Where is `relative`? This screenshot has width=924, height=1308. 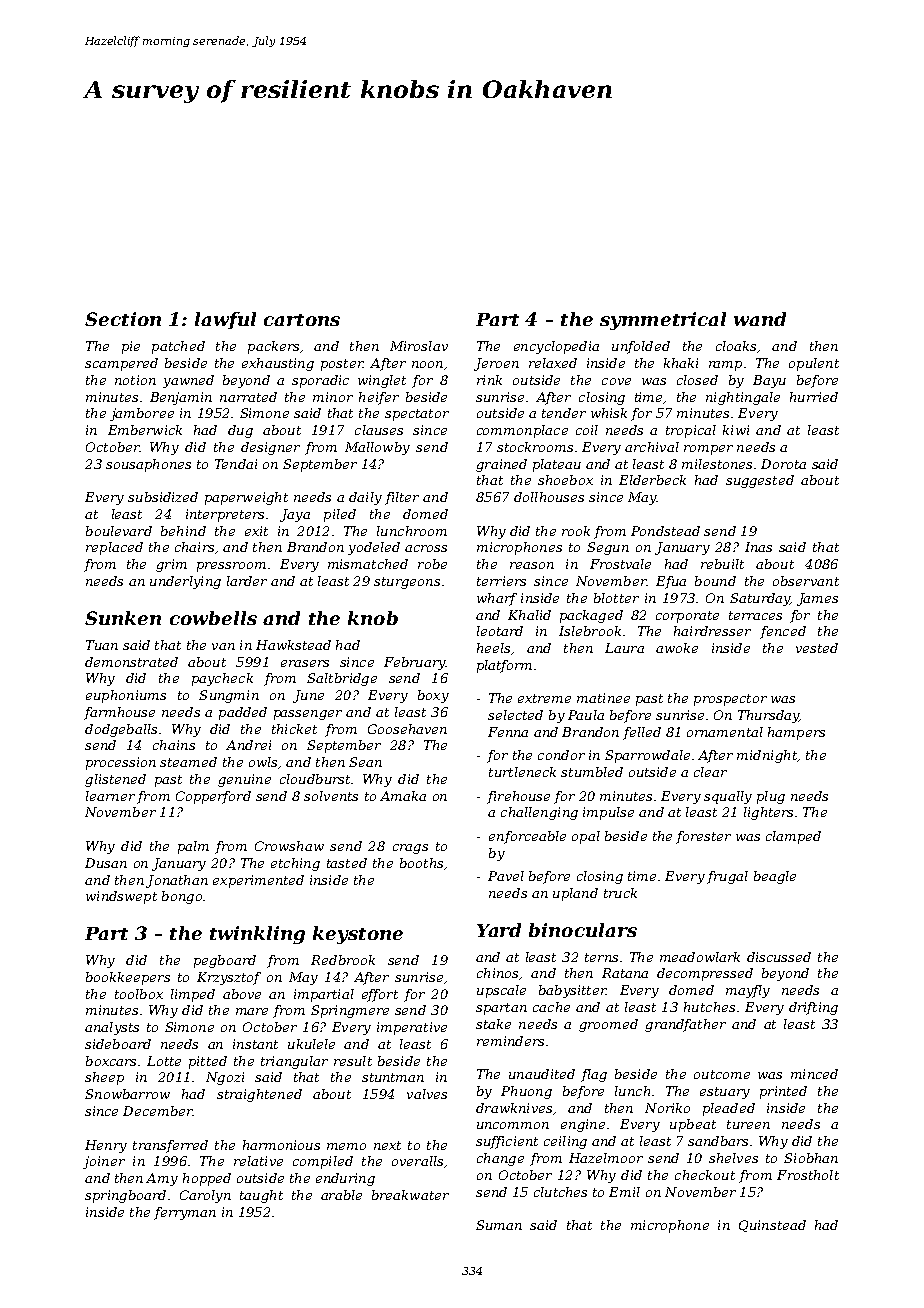
relative is located at coordinates (258, 1161).
